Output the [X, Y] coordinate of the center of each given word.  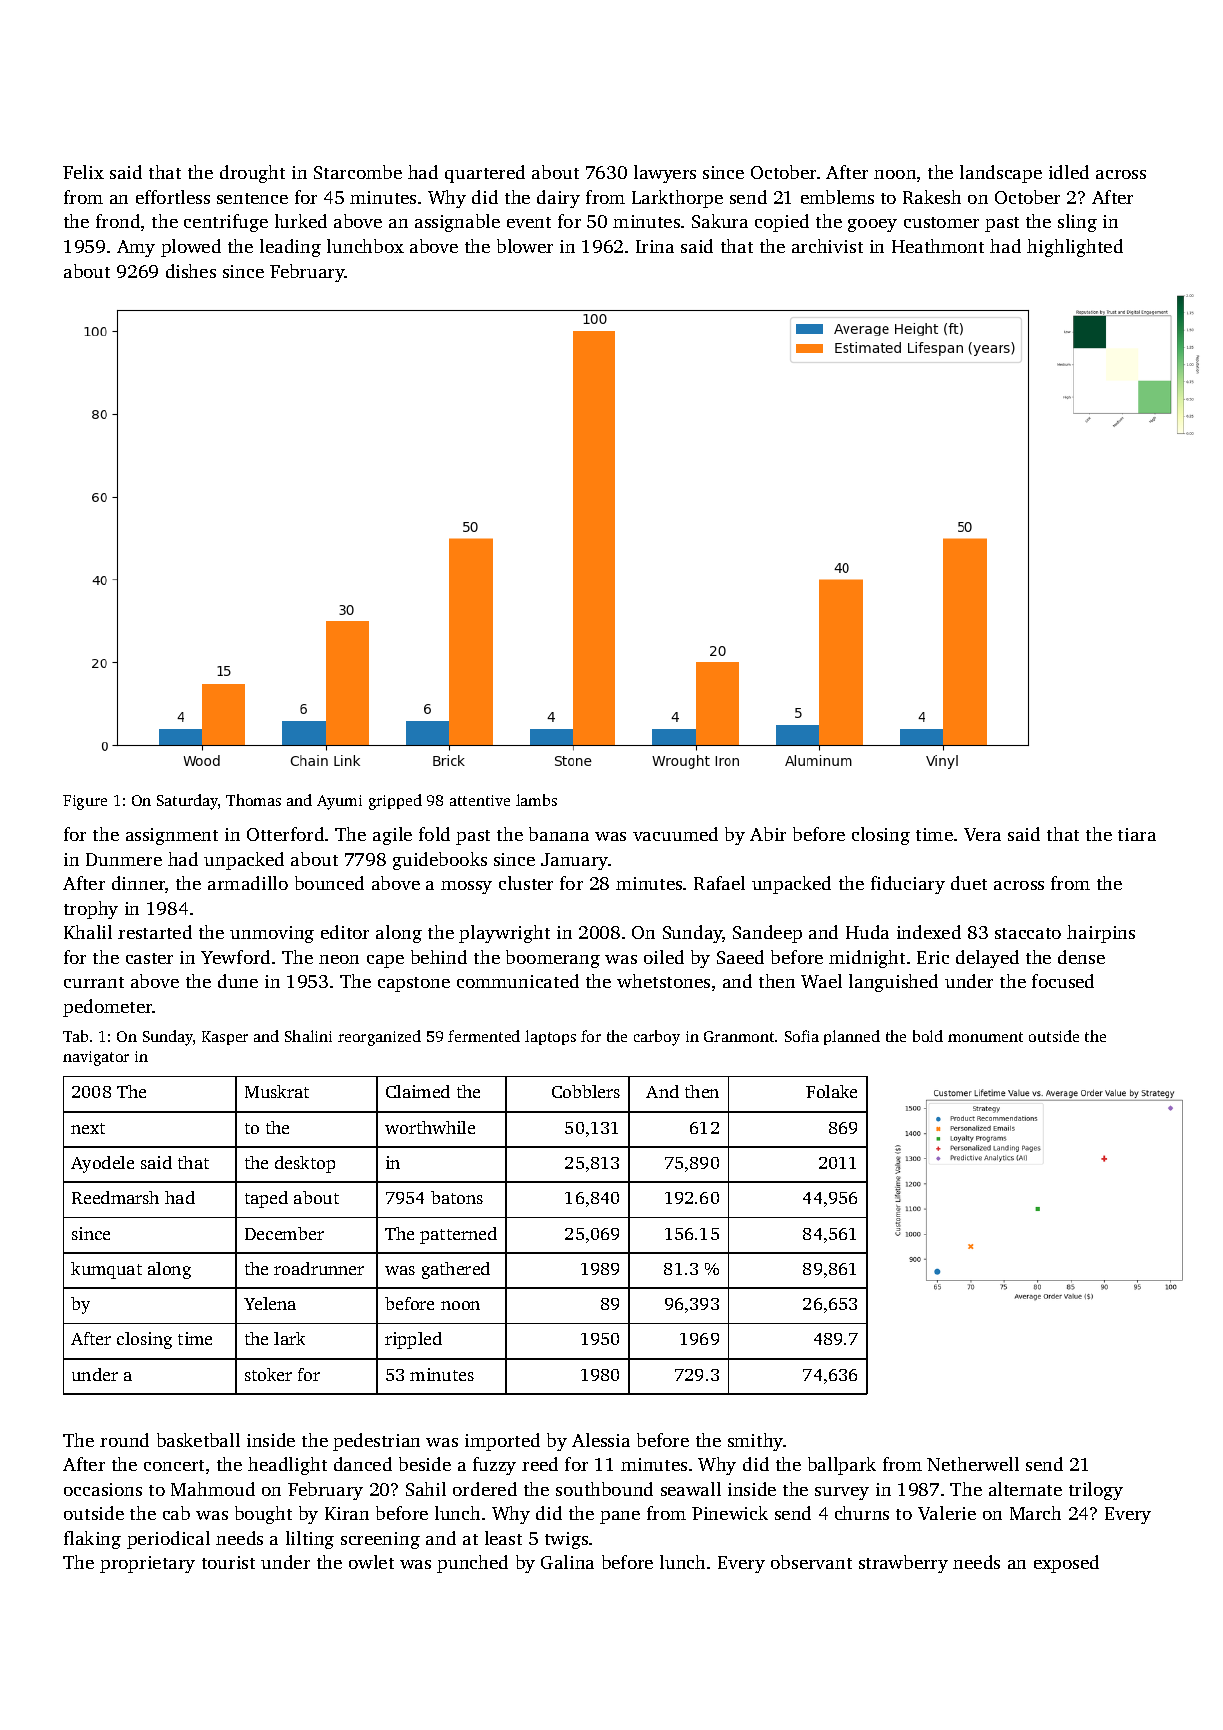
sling [1077, 223]
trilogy [1096, 1491]
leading [290, 248]
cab [176, 1513]
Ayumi [339, 802]
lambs [536, 800]
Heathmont [938, 246]
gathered [456, 1270]
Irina [655, 246]
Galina [567, 1562]
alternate [1025, 1489]
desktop [305, 1164]
